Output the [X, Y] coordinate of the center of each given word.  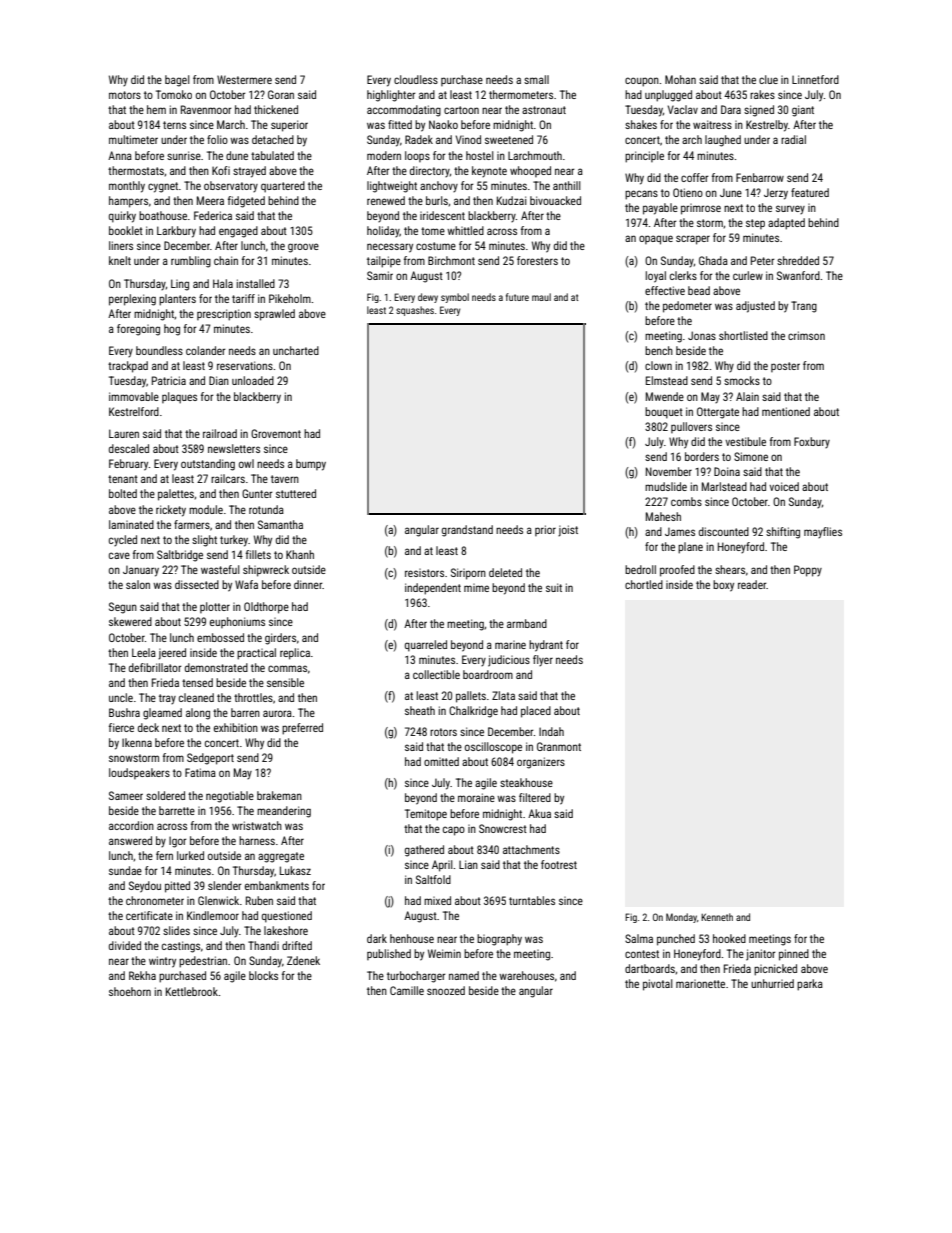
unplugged [668, 96]
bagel [177, 81]
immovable [134, 396]
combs [686, 501]
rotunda [266, 509]
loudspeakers [139, 773]
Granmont [559, 746]
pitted [177, 887]
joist [568, 531]
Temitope [426, 815]
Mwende [665, 396]
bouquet [664, 413]
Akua [539, 813]
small [536, 79]
